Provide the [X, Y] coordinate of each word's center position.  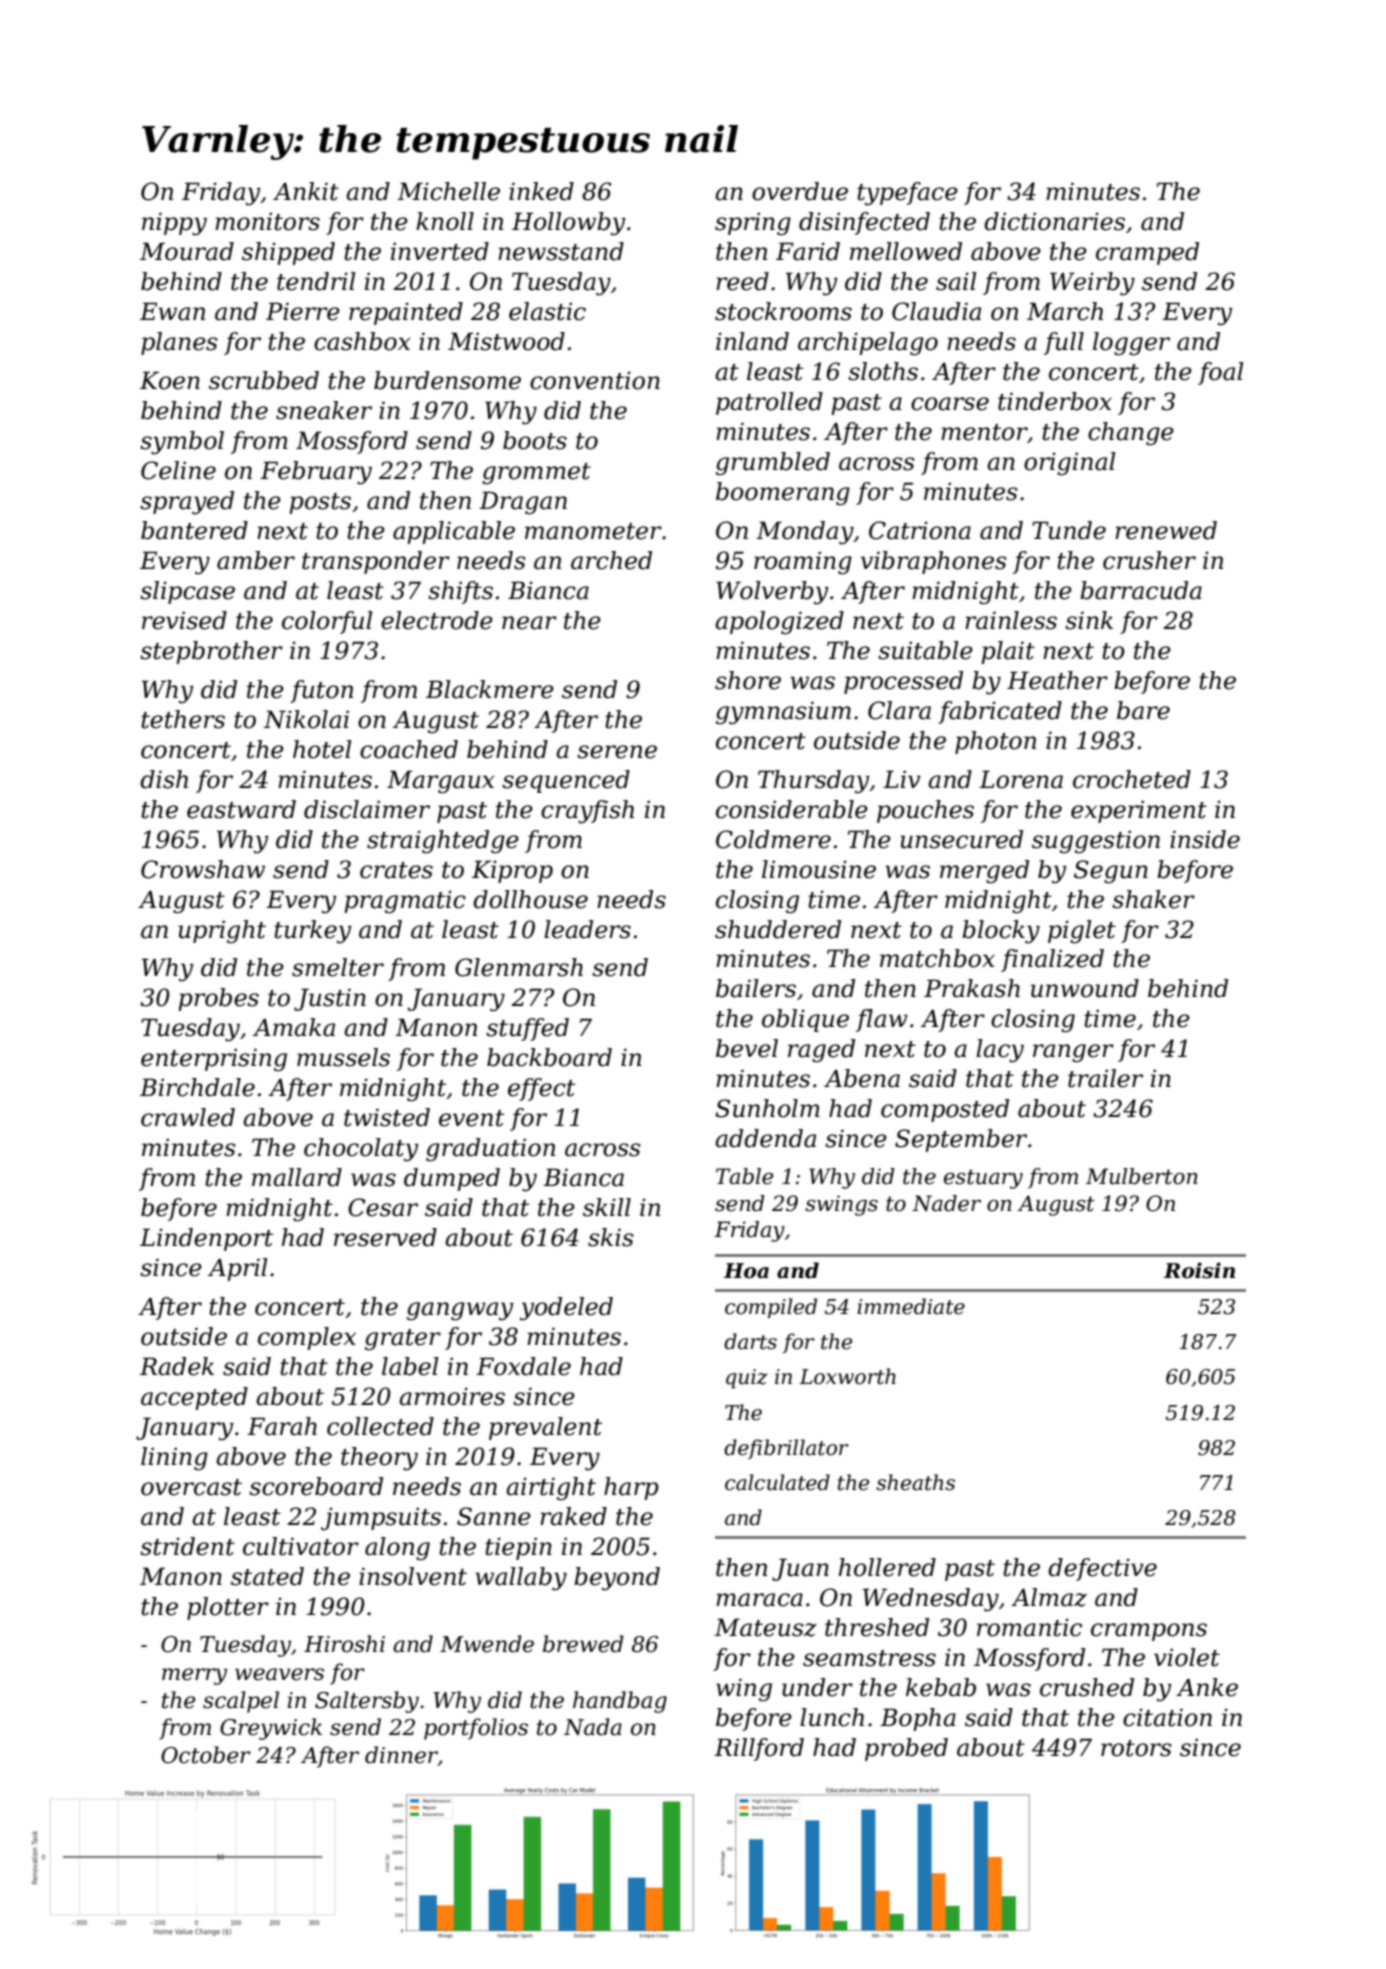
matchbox [937, 958]
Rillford [759, 1749]
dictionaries [1054, 221]
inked [541, 191]
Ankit [306, 191]
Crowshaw [203, 869]
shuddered [778, 929]
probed [906, 1749]
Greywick [271, 1729]
